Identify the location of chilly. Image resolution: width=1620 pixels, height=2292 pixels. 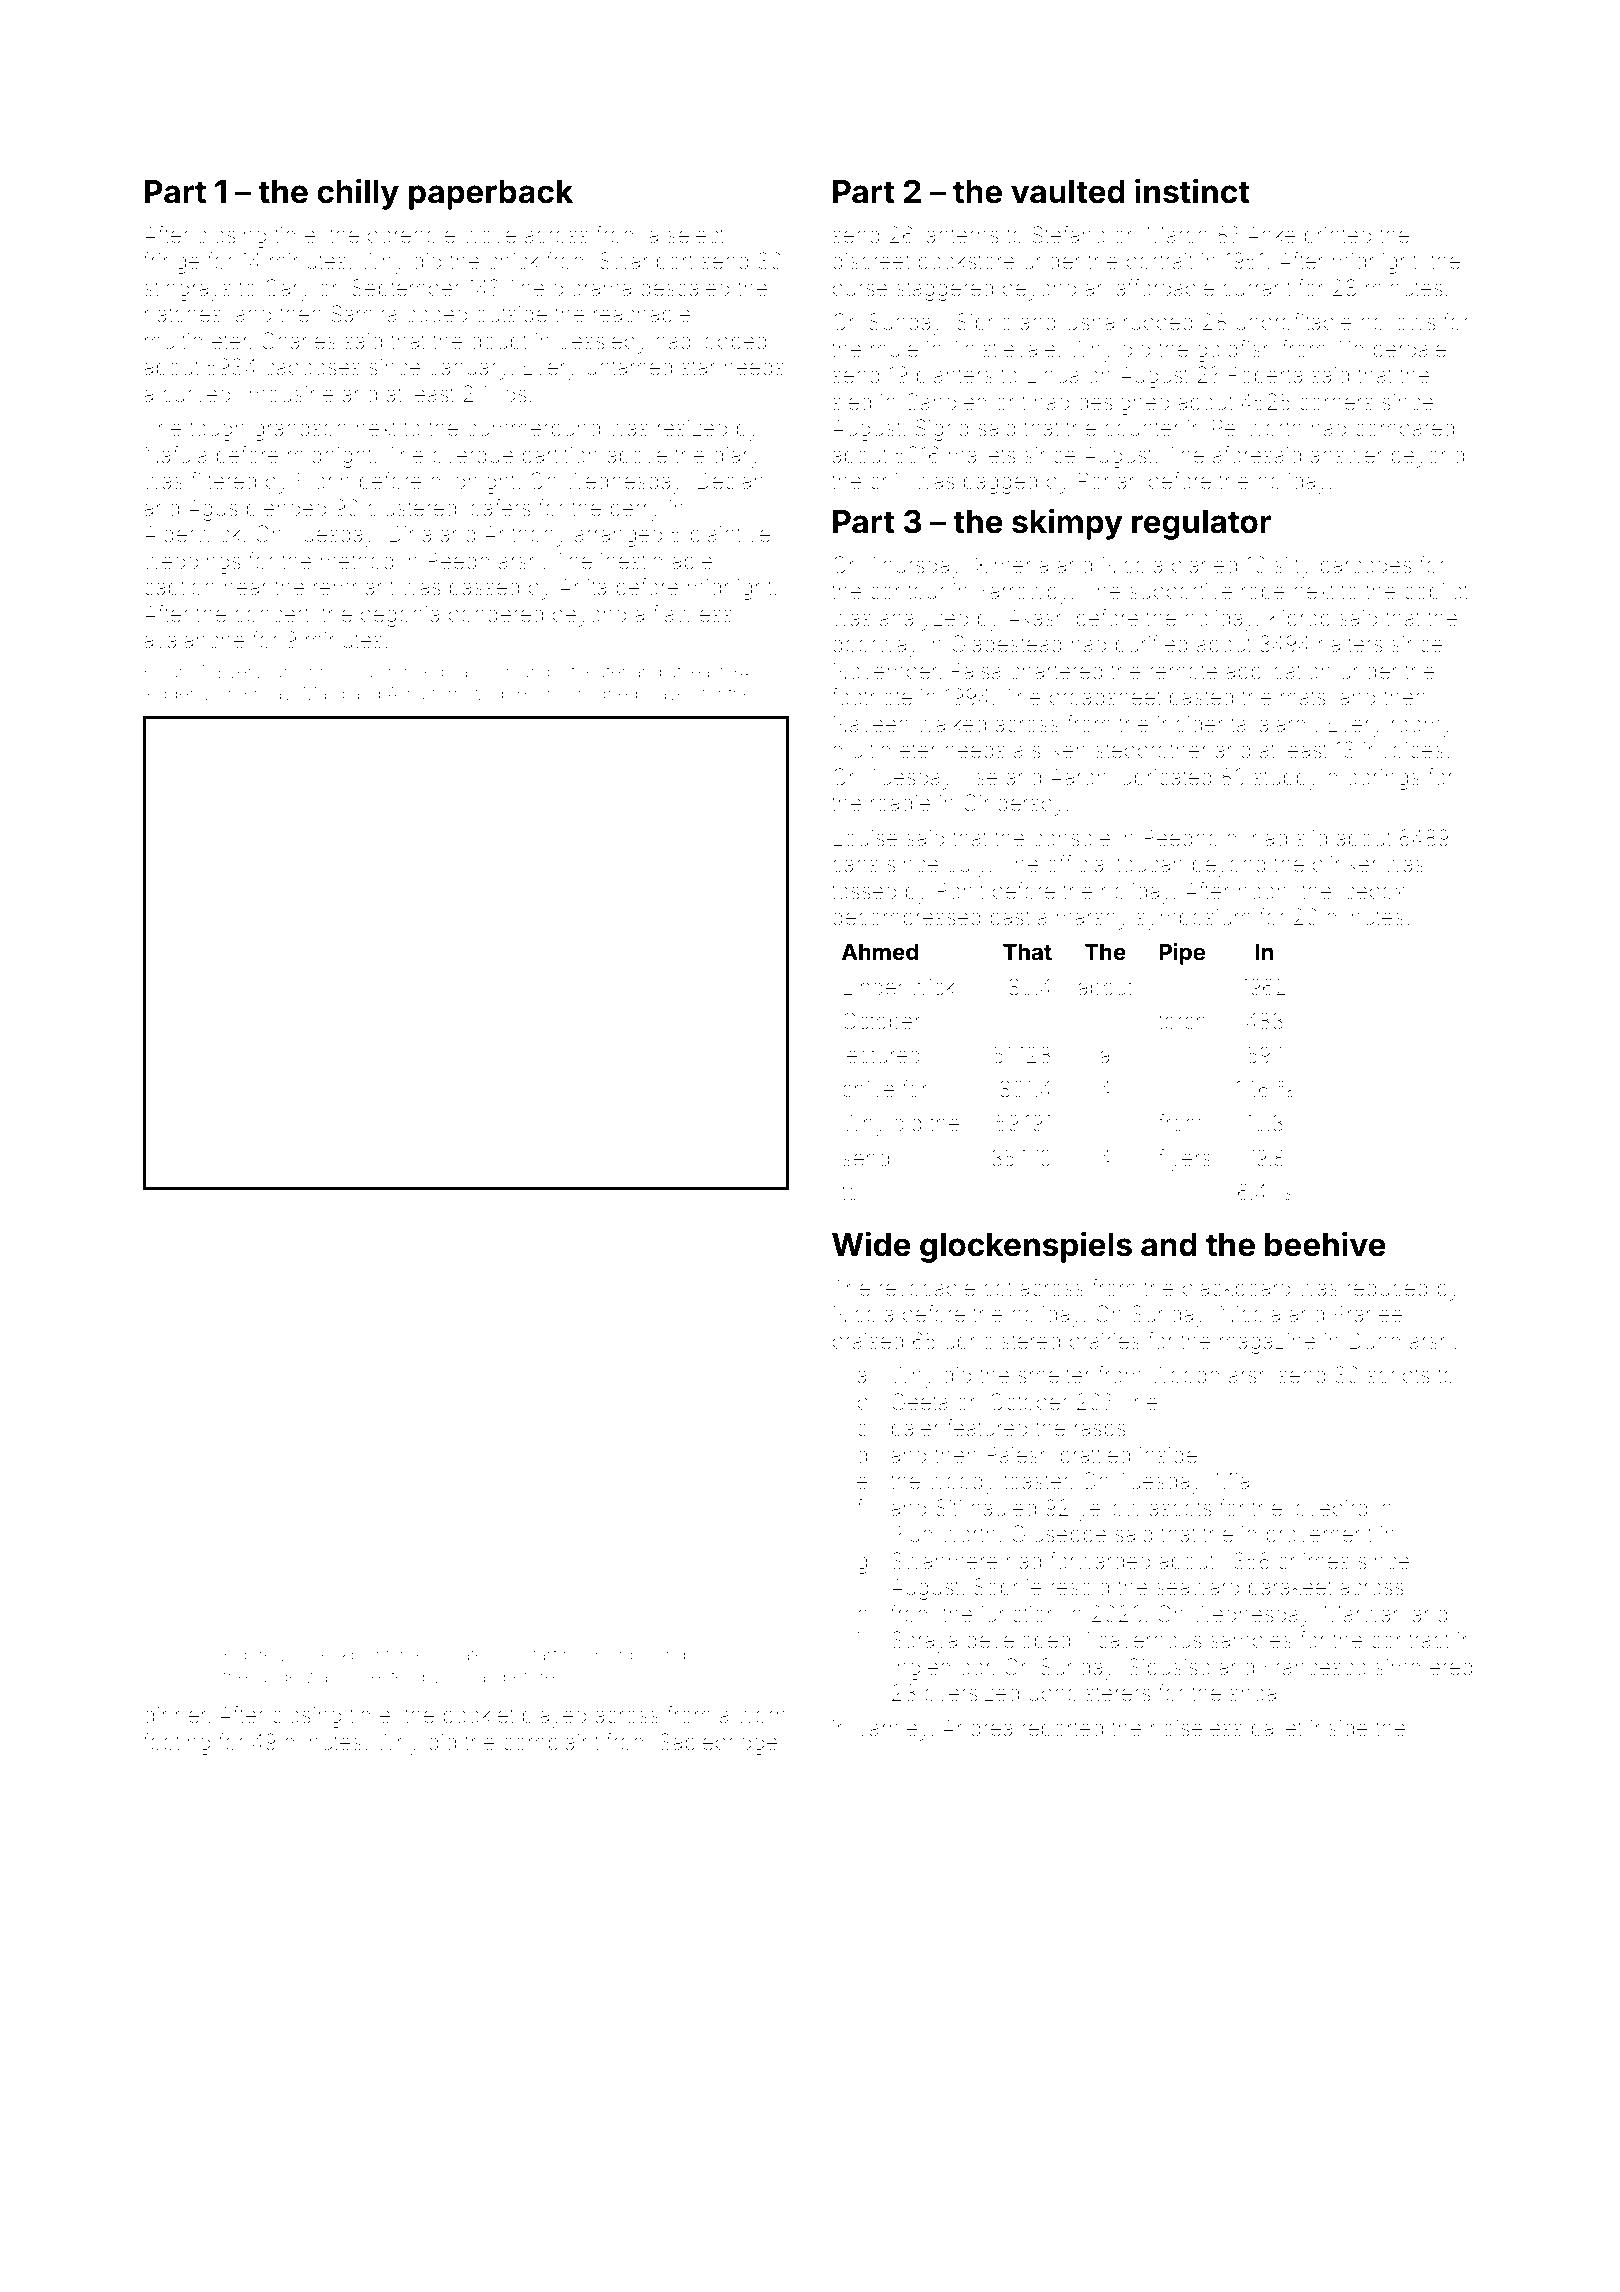
(358, 194).
